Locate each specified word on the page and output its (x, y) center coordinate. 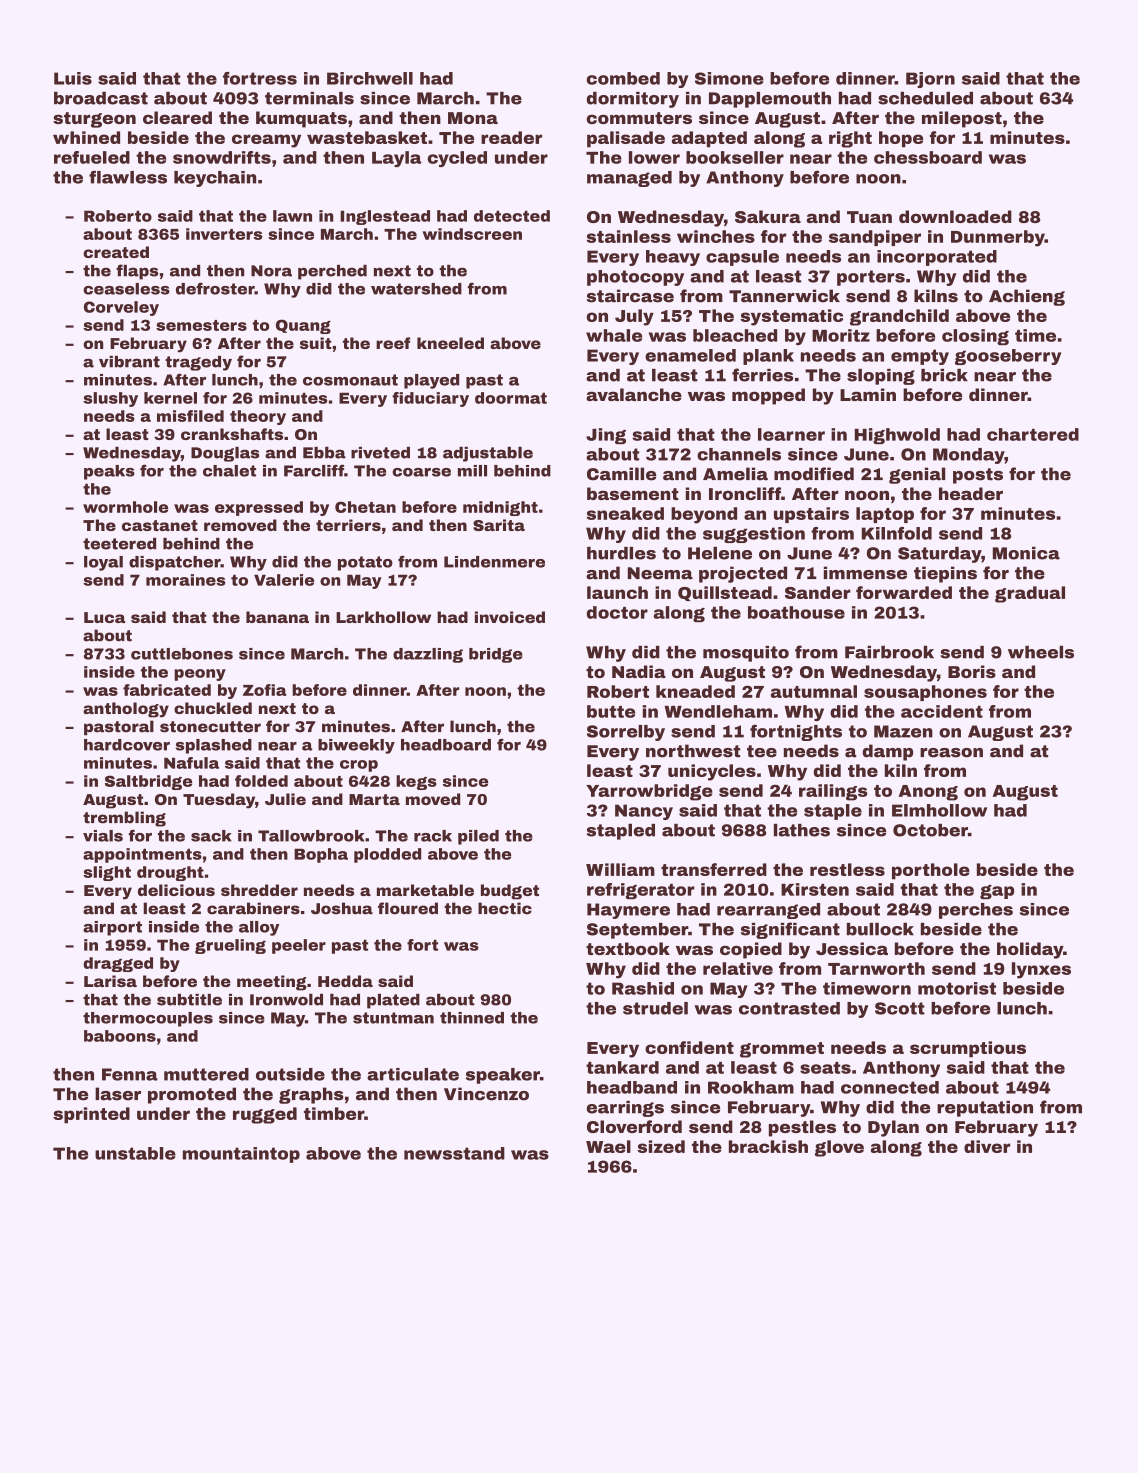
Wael (608, 1146)
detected (512, 216)
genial (917, 475)
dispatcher (175, 563)
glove (839, 1148)
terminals (309, 98)
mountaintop (241, 1155)
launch (617, 592)
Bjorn (930, 80)
